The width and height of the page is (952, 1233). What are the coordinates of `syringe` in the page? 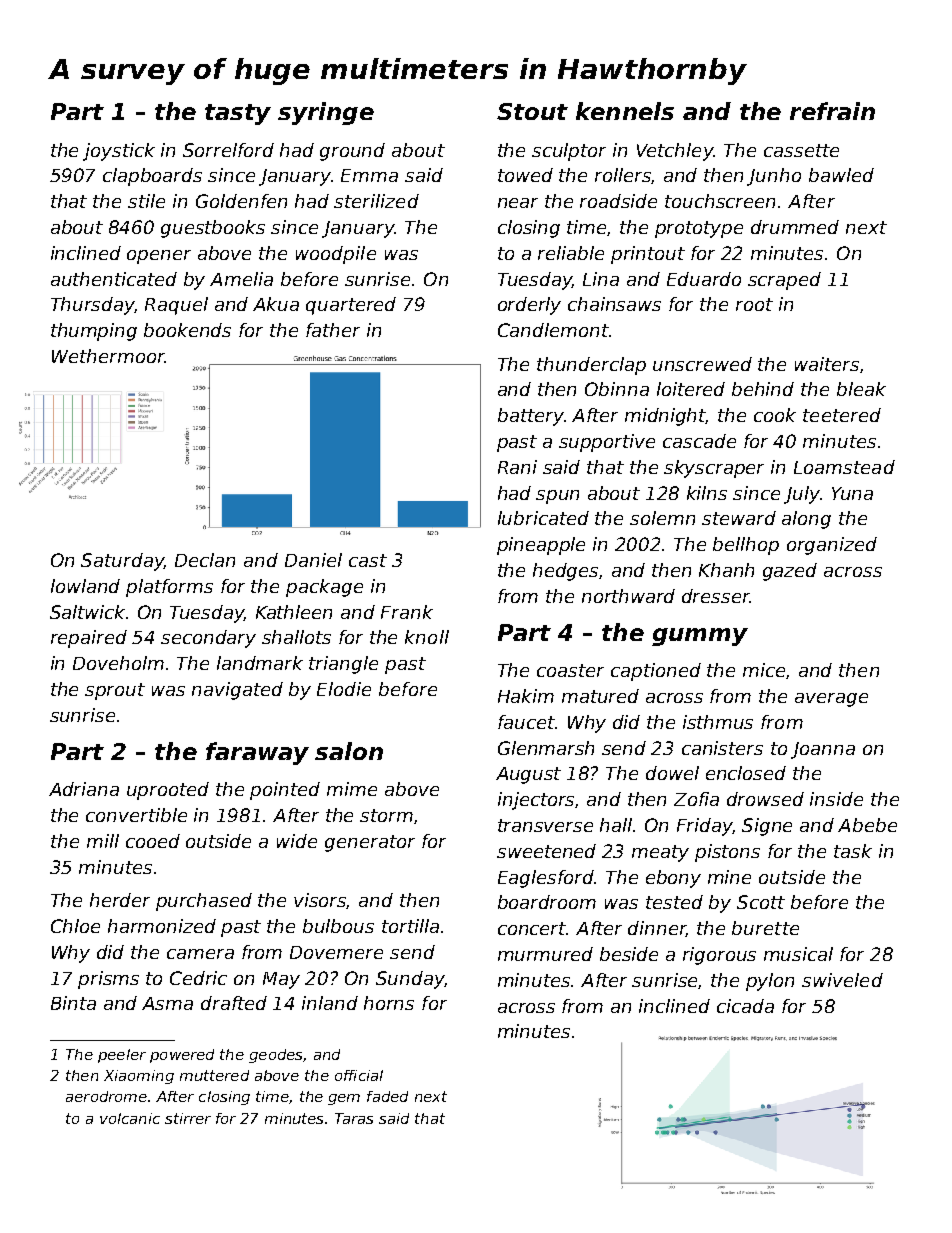 It's located at (326, 113).
